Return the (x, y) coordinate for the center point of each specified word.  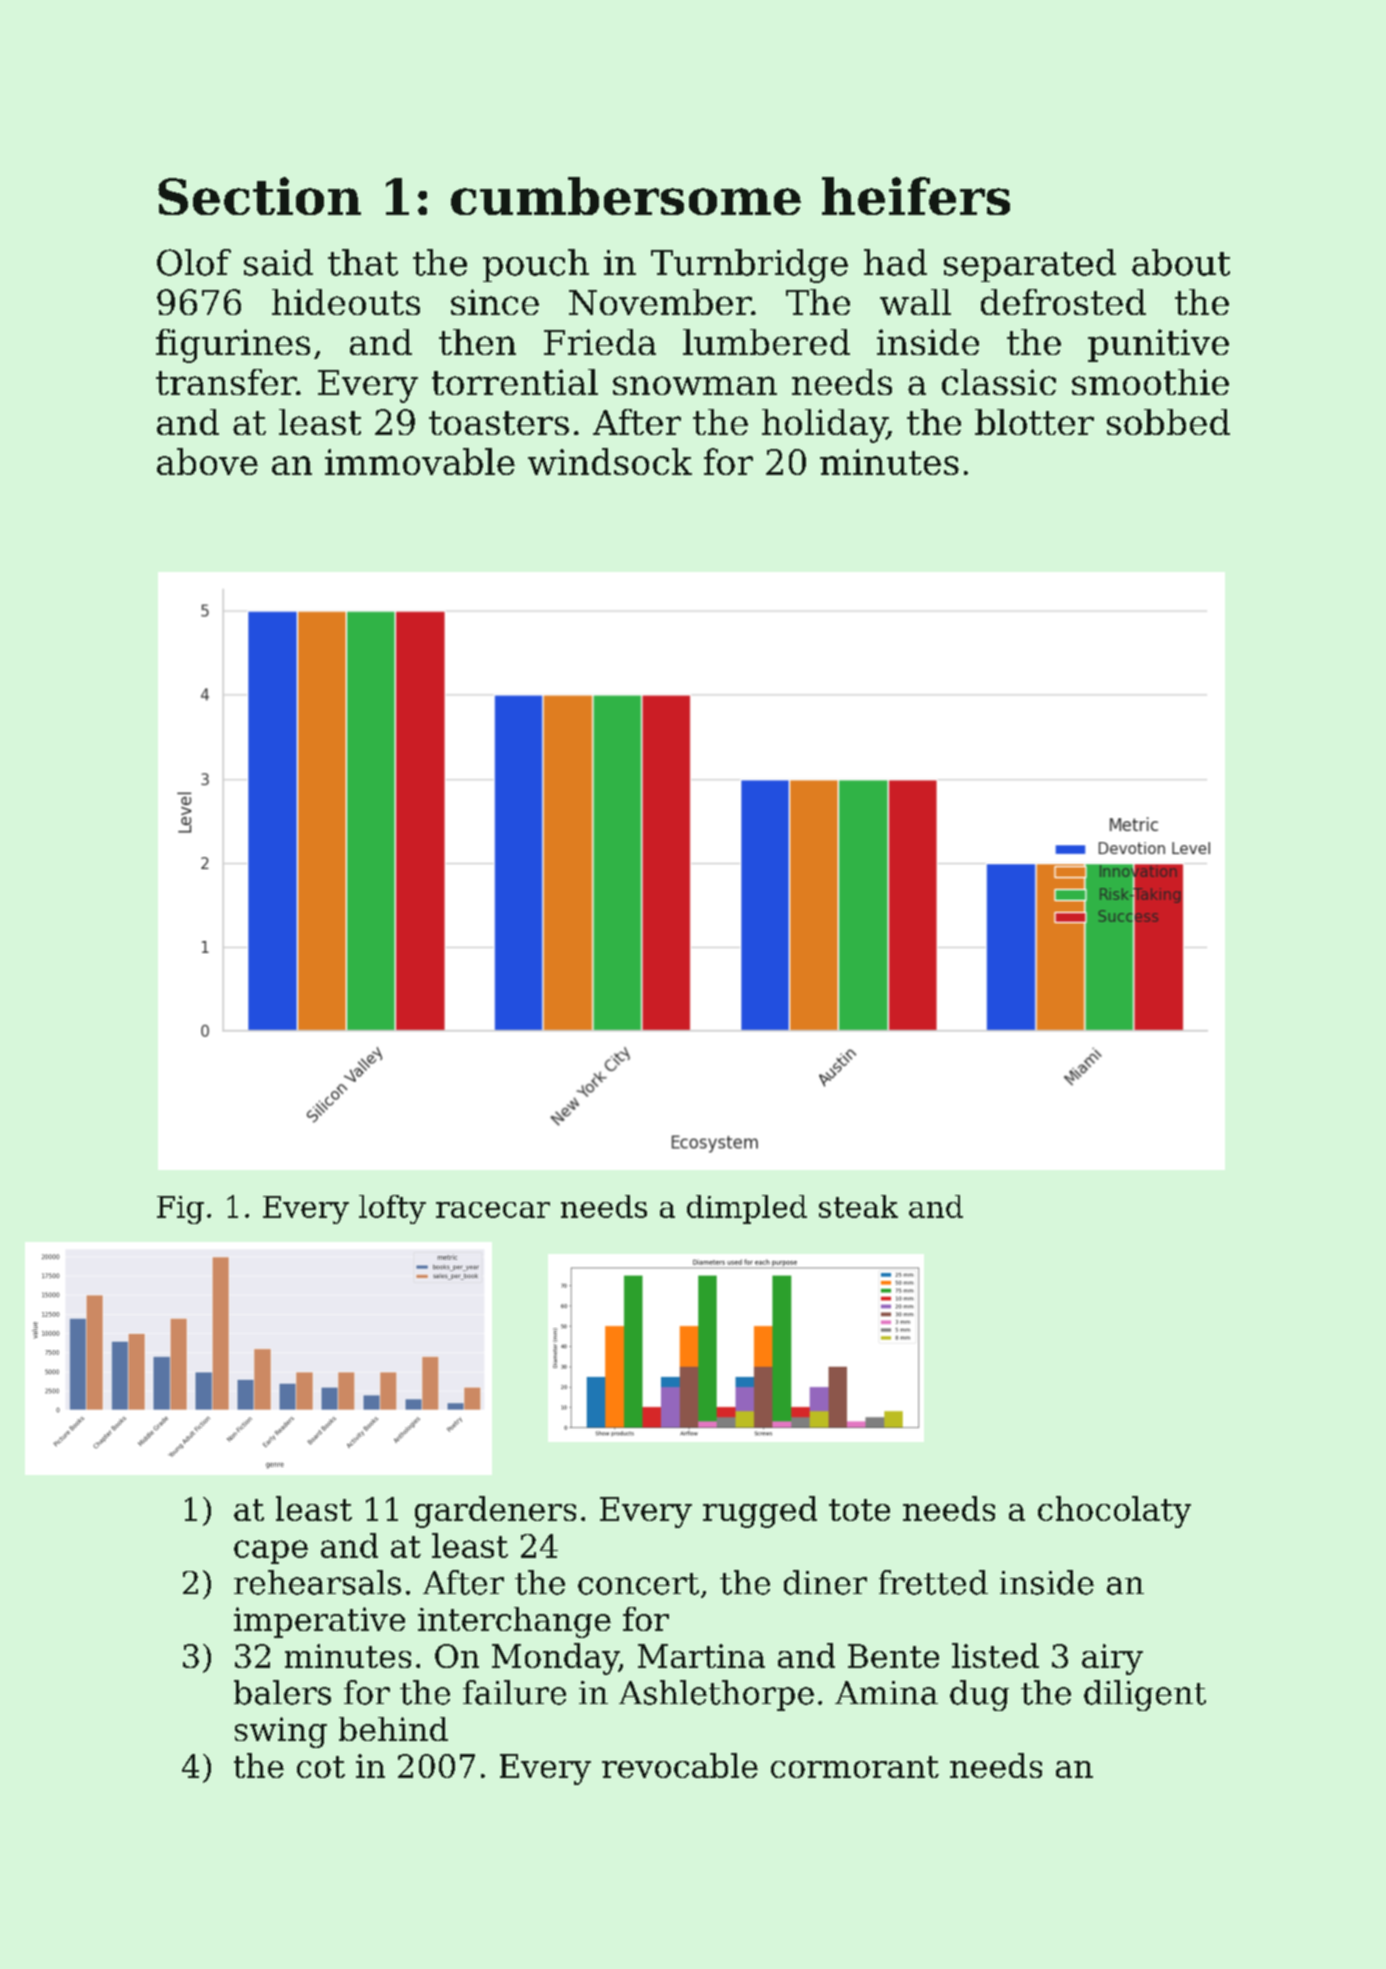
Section (259, 196)
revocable (680, 1765)
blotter (1034, 422)
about (1181, 262)
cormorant (855, 1767)
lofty (392, 1209)
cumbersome (626, 196)
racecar (493, 1210)
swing (281, 1732)
